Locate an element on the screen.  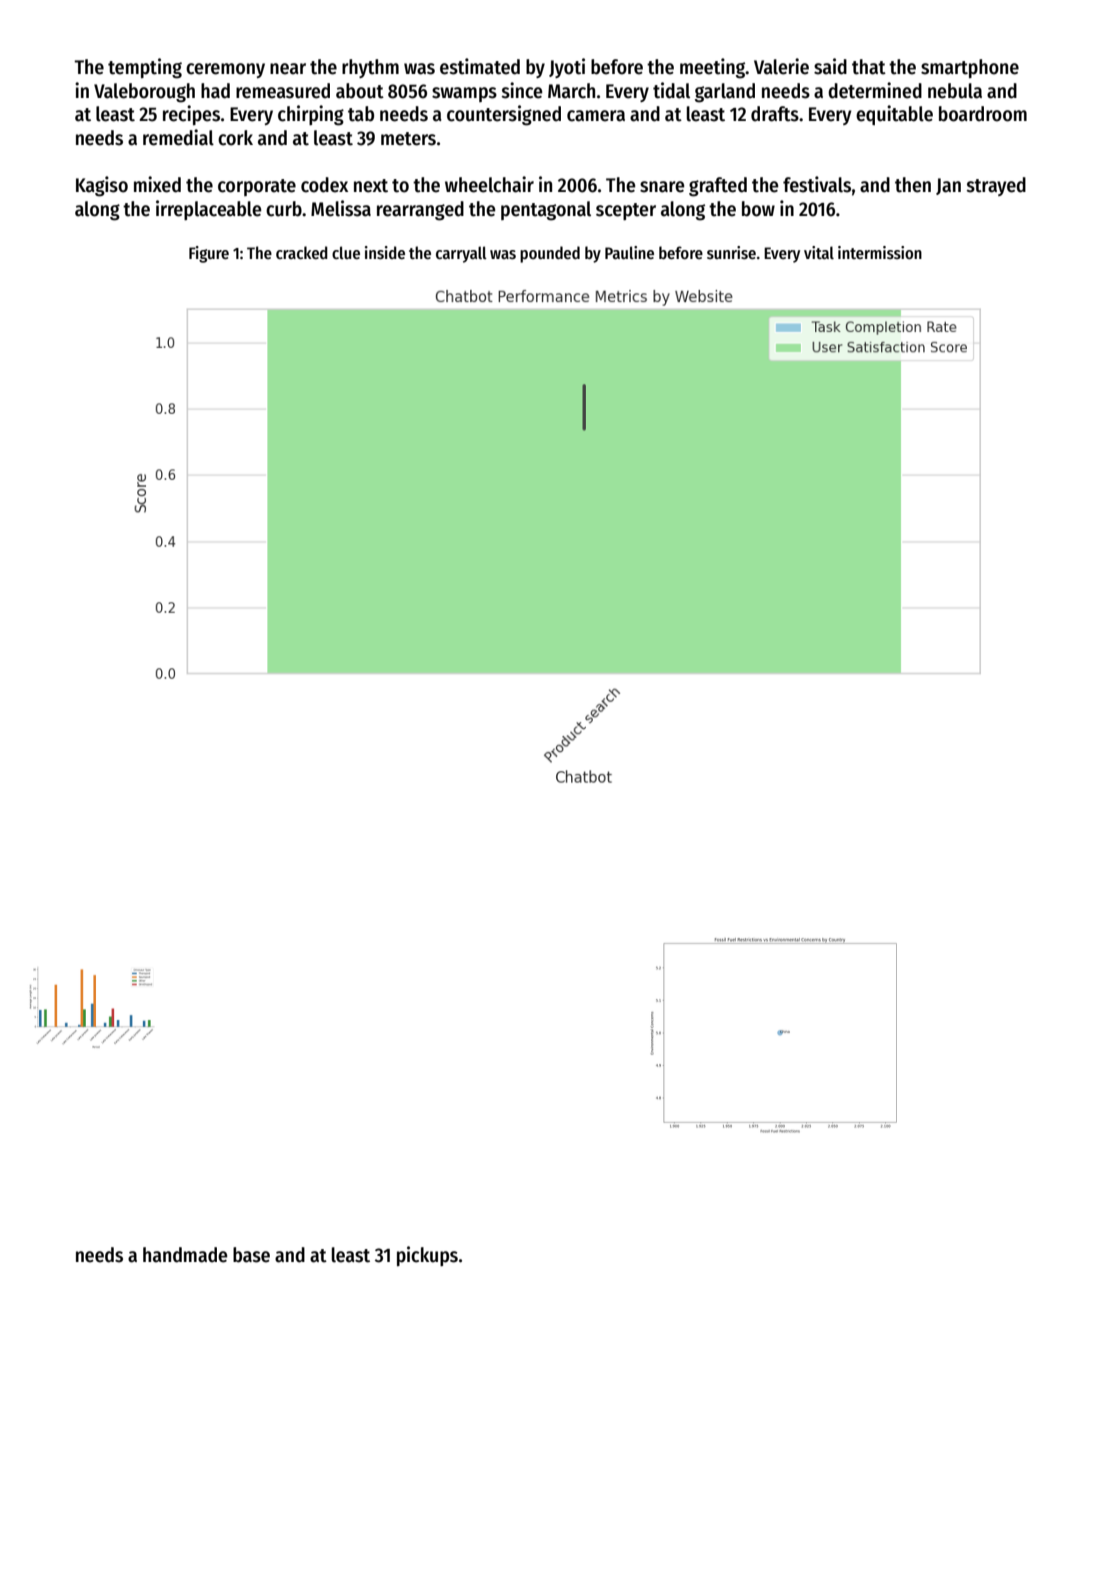
handmade is located at coordinates (185, 1255).
